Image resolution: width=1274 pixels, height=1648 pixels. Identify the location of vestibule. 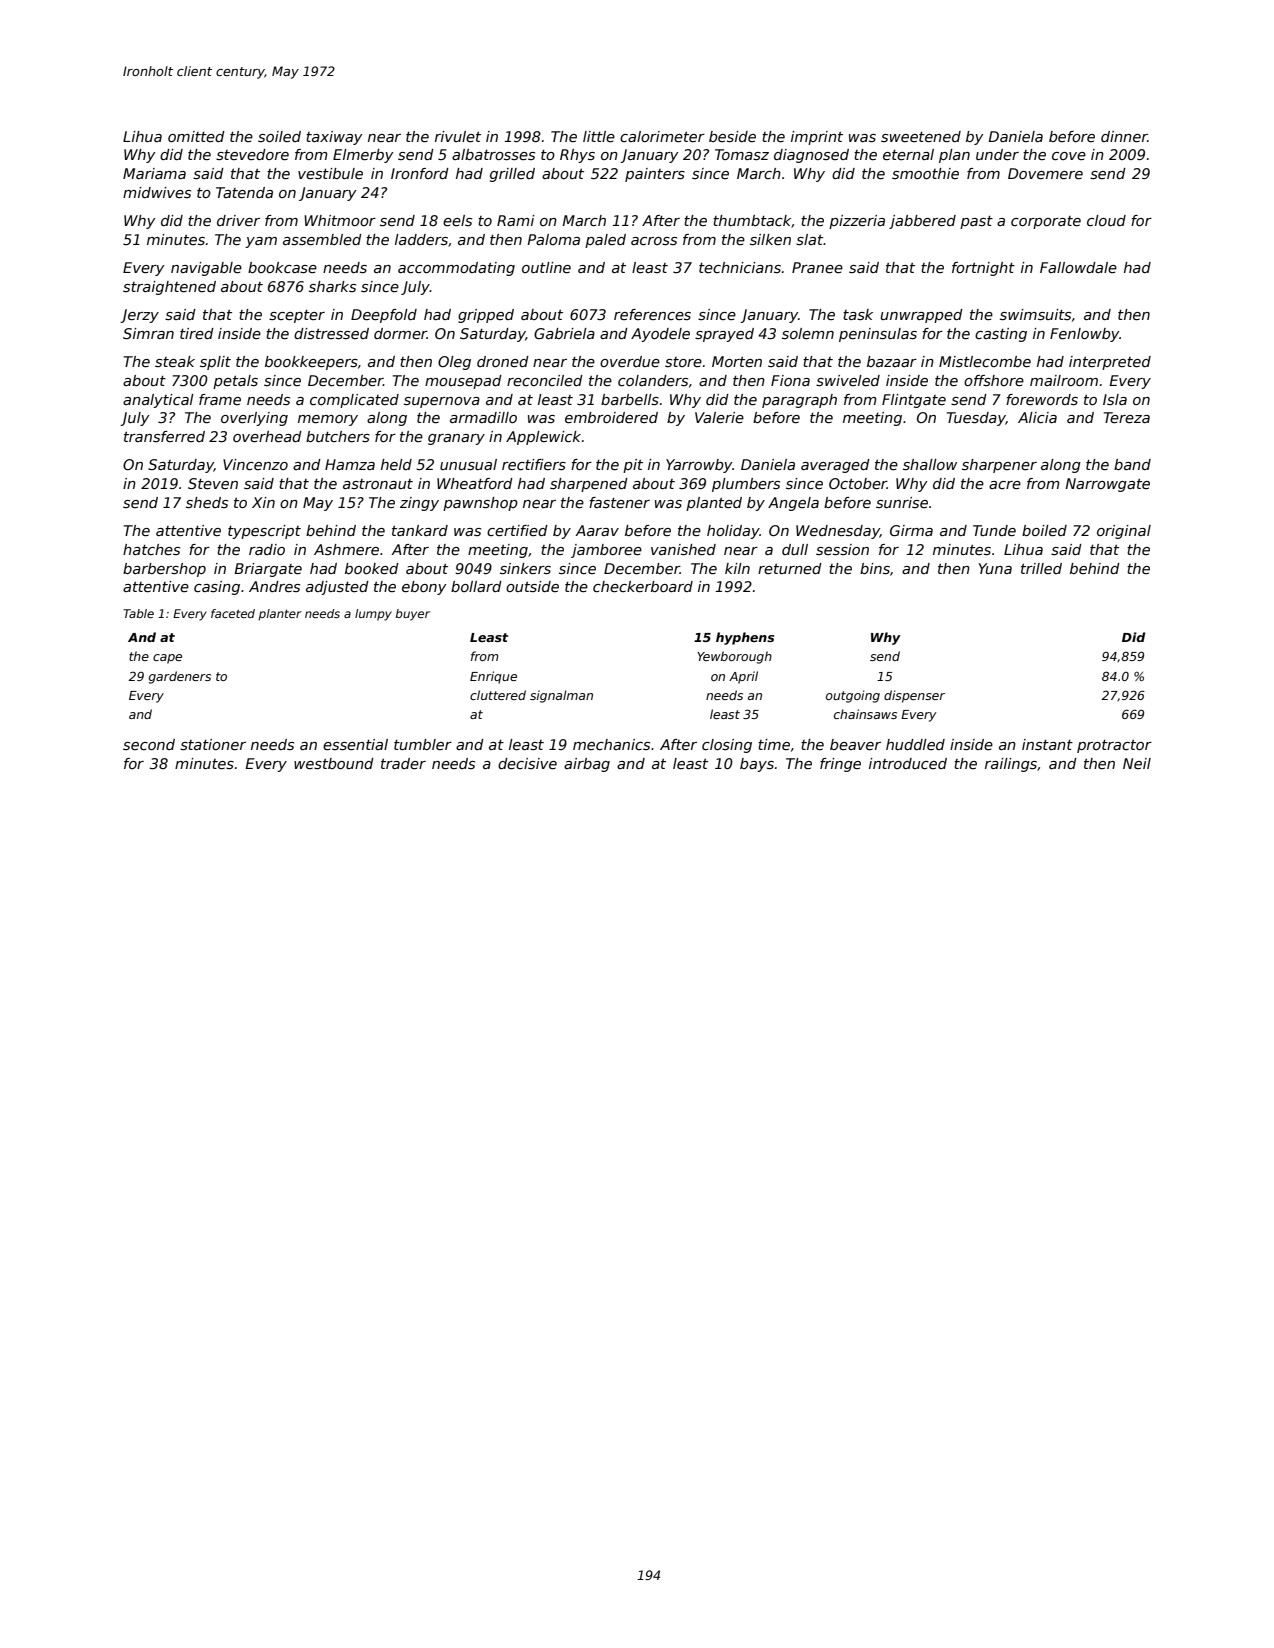
(330, 173).
